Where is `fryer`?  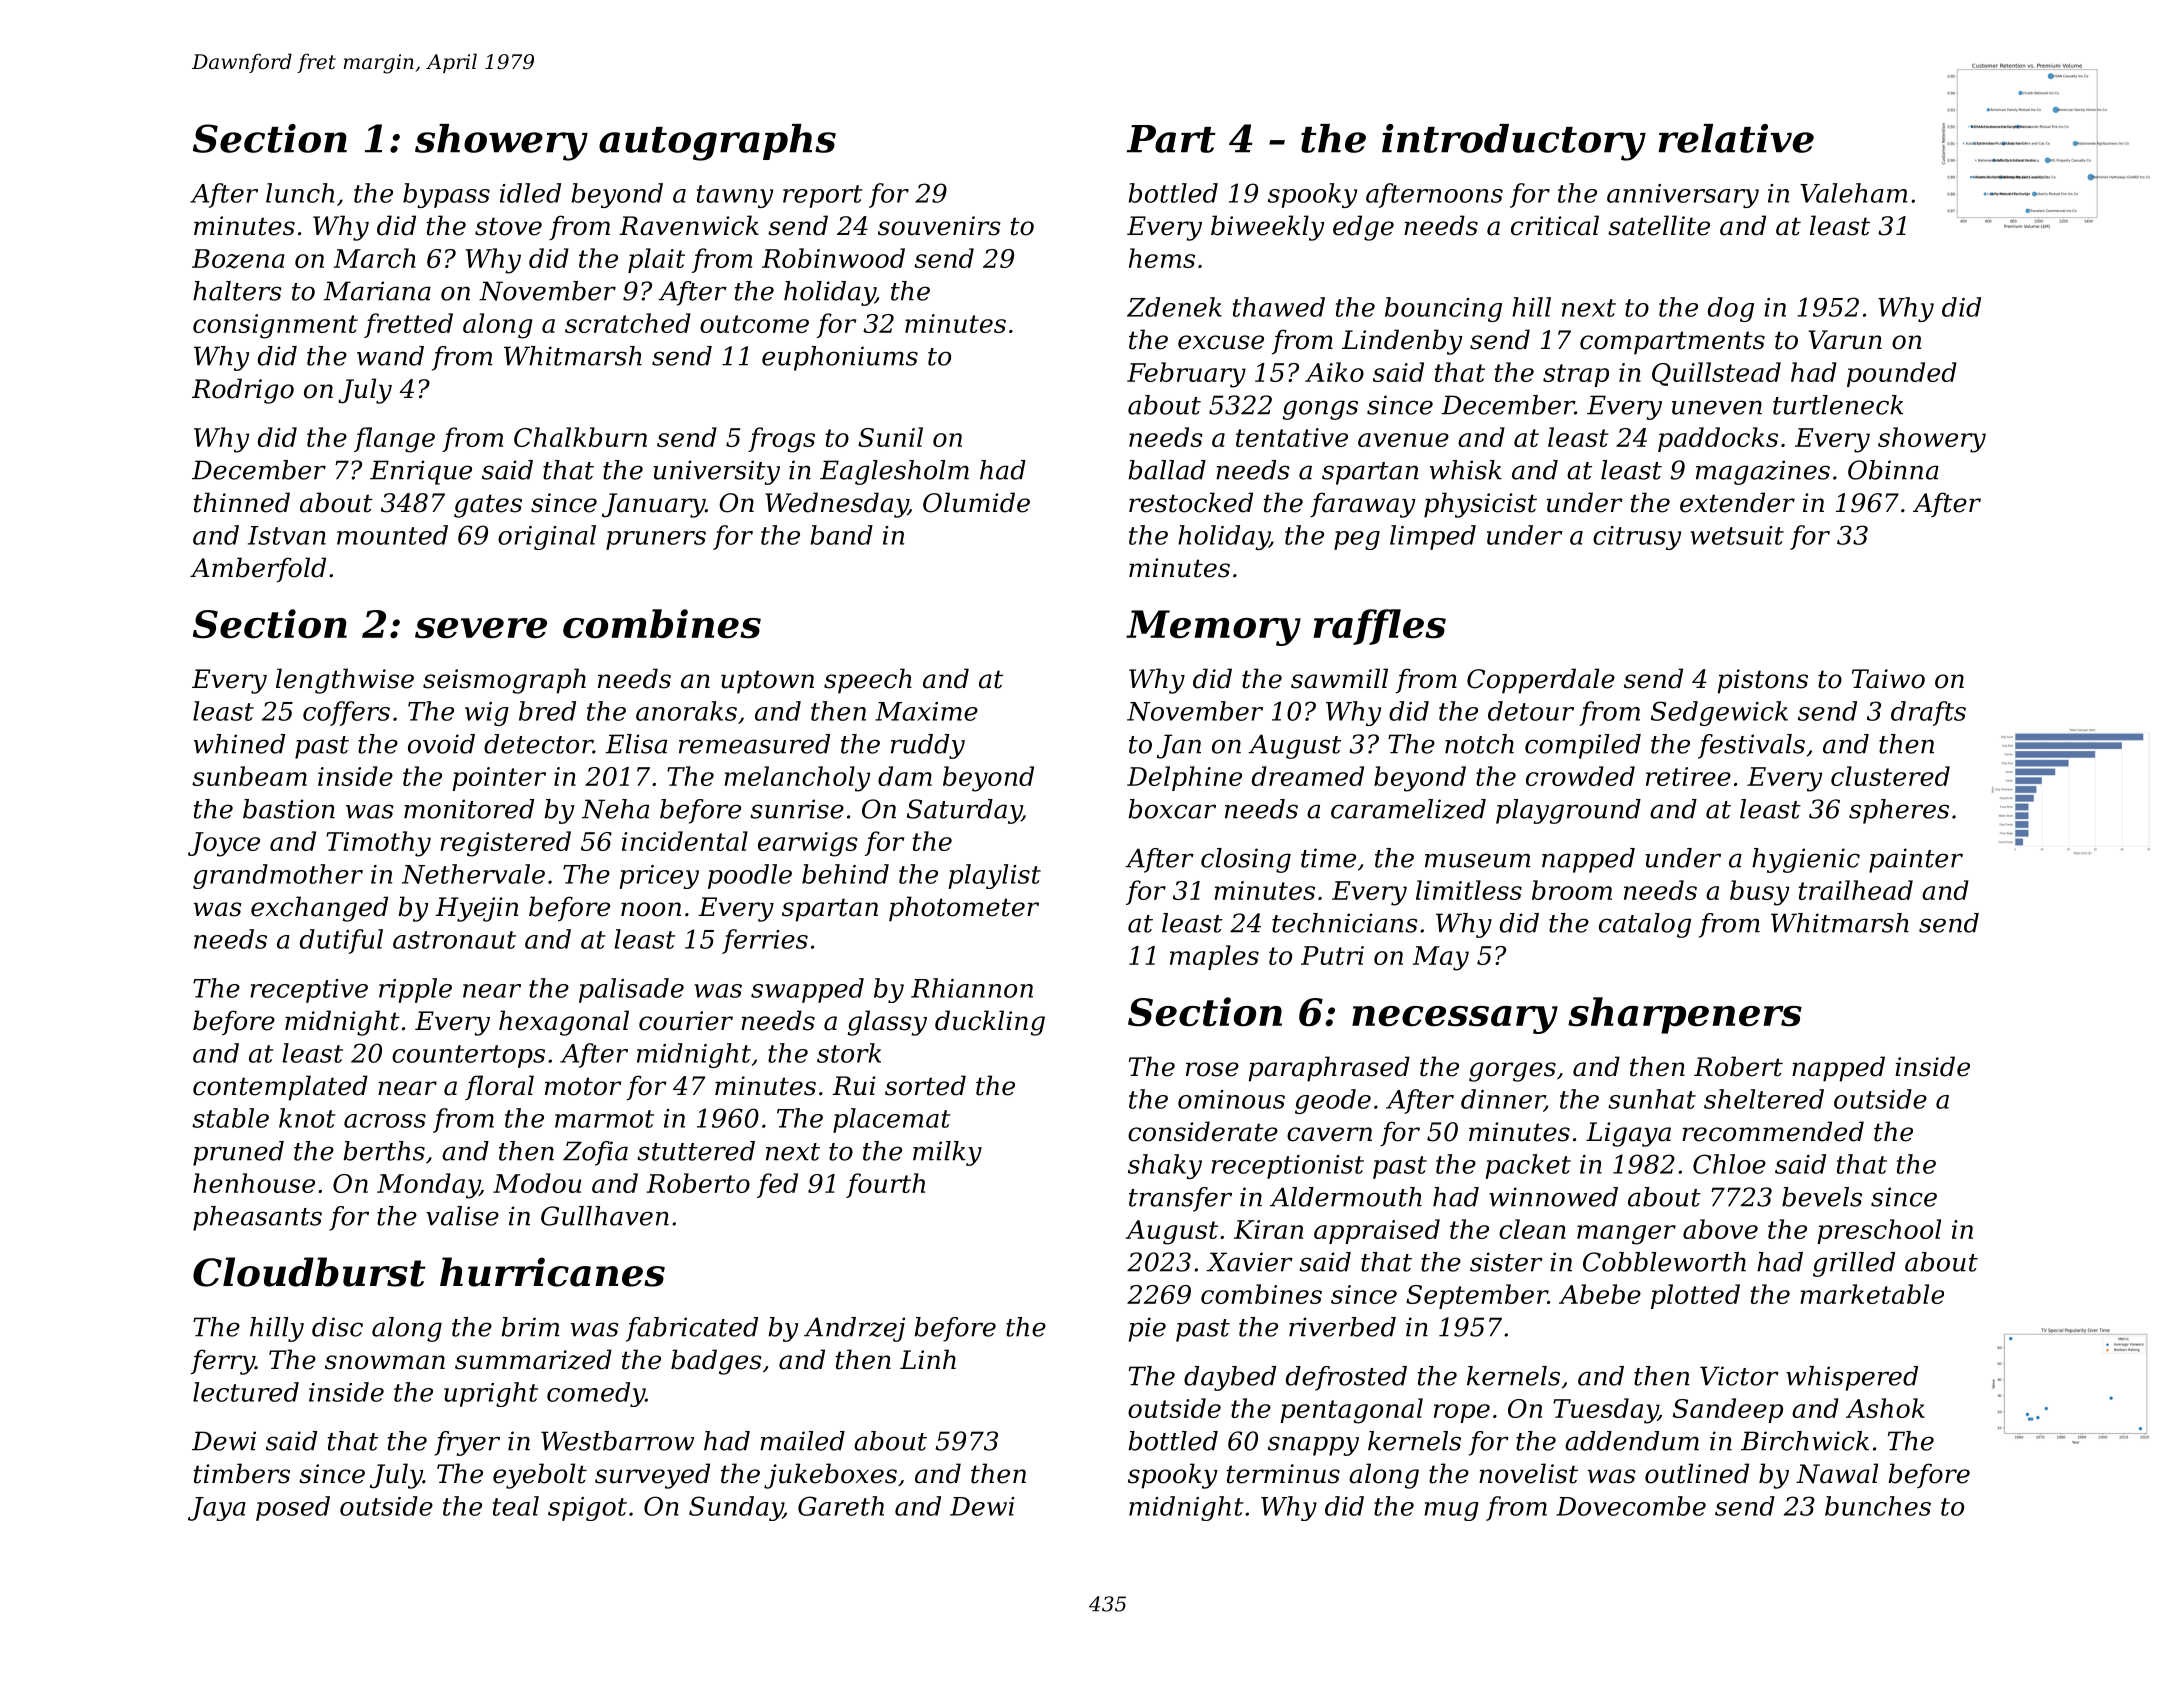
fryer is located at coordinates (467, 1443).
